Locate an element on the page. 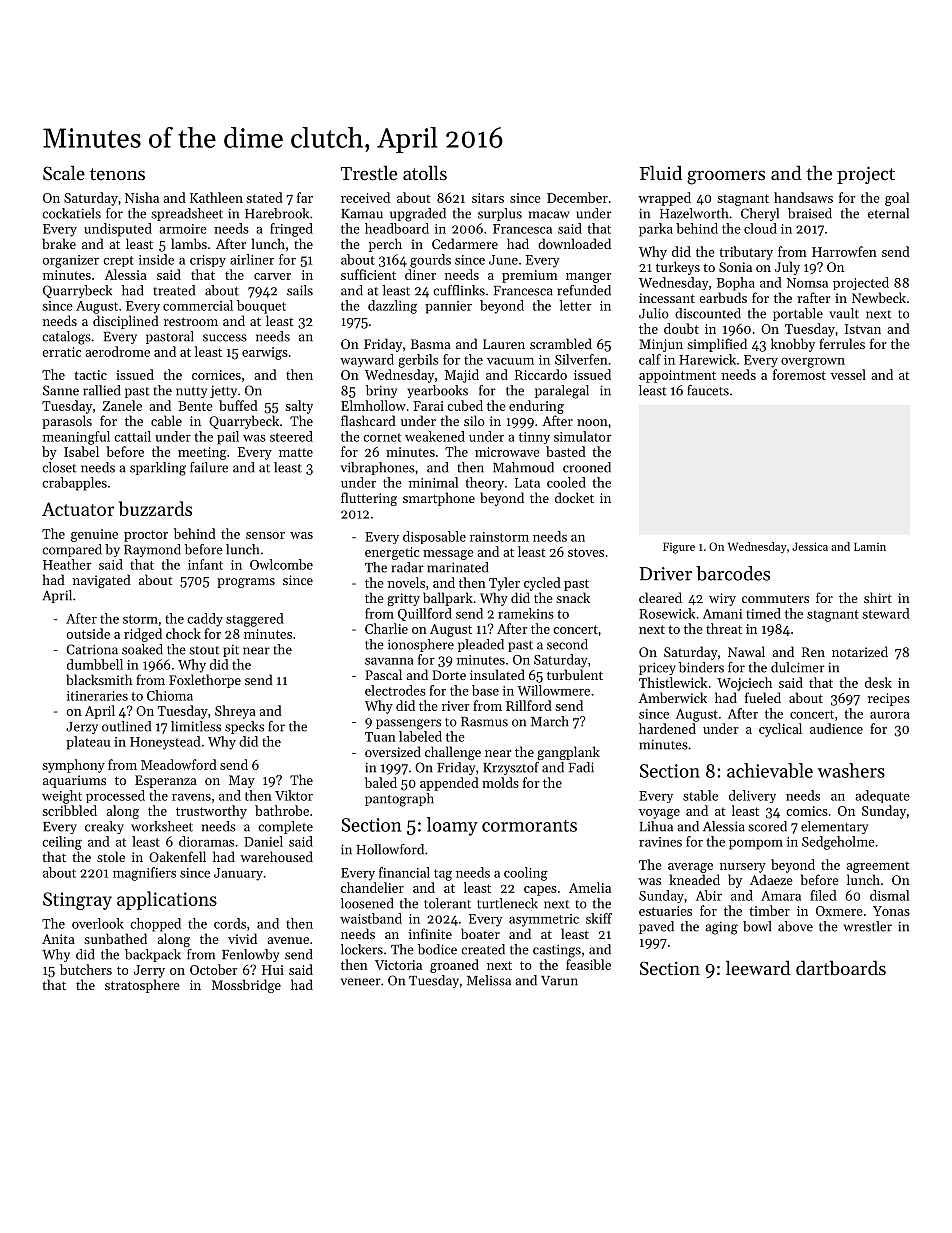  closet is located at coordinates (59, 467).
